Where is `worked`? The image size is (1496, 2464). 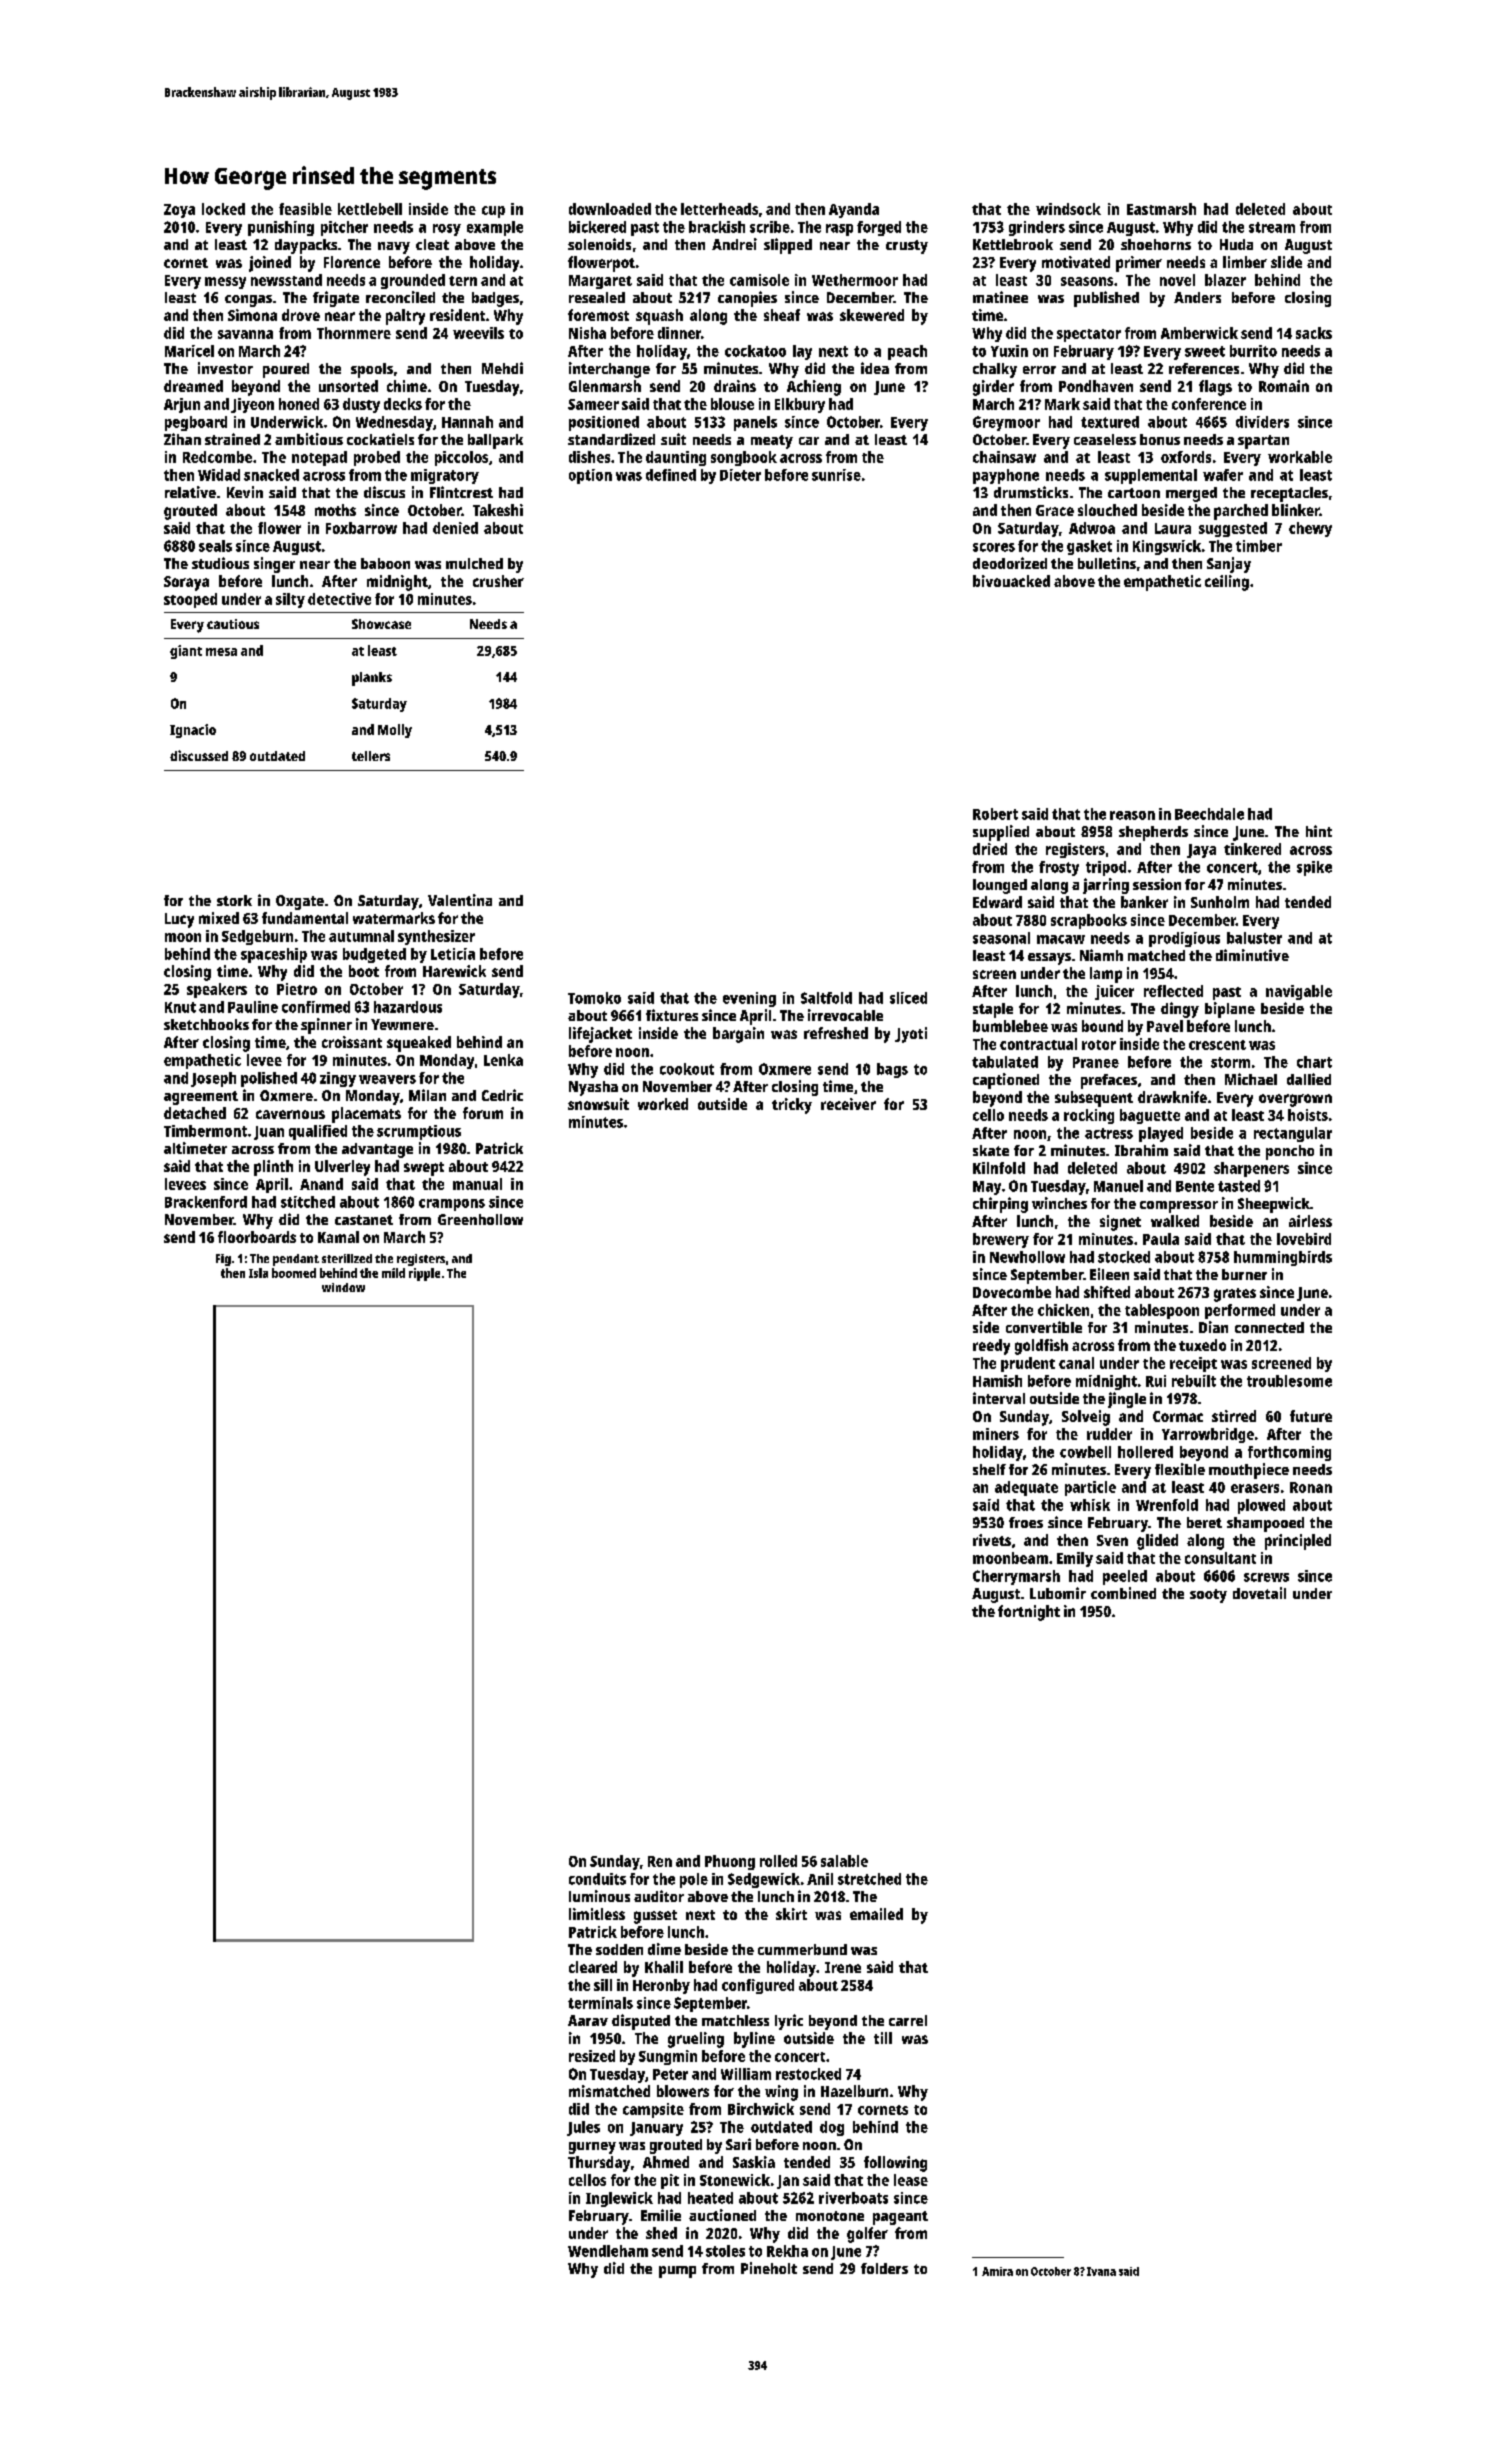
worked is located at coordinates (663, 1104).
